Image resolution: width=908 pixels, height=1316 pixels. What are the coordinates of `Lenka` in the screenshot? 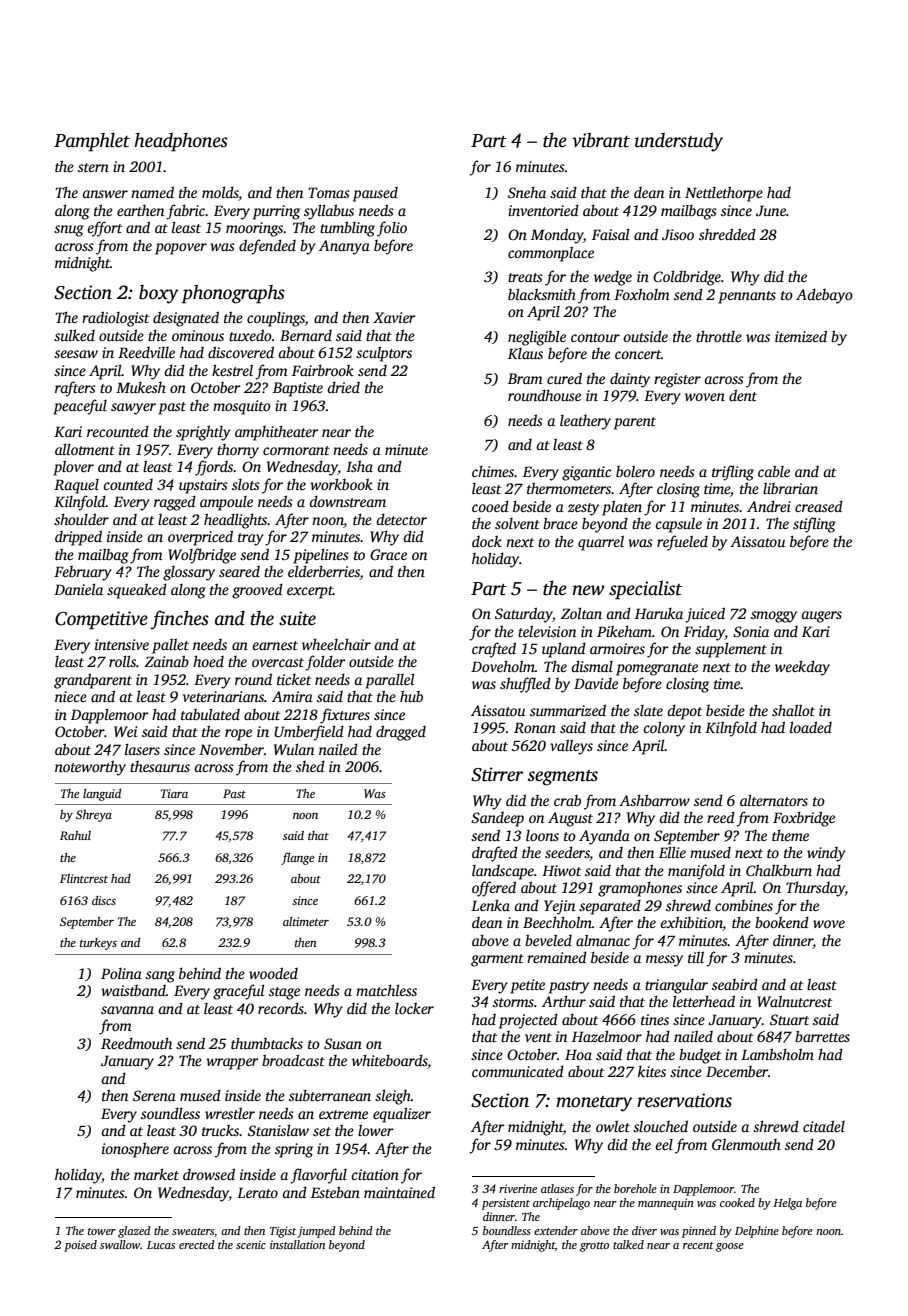 It's located at (490, 905).
